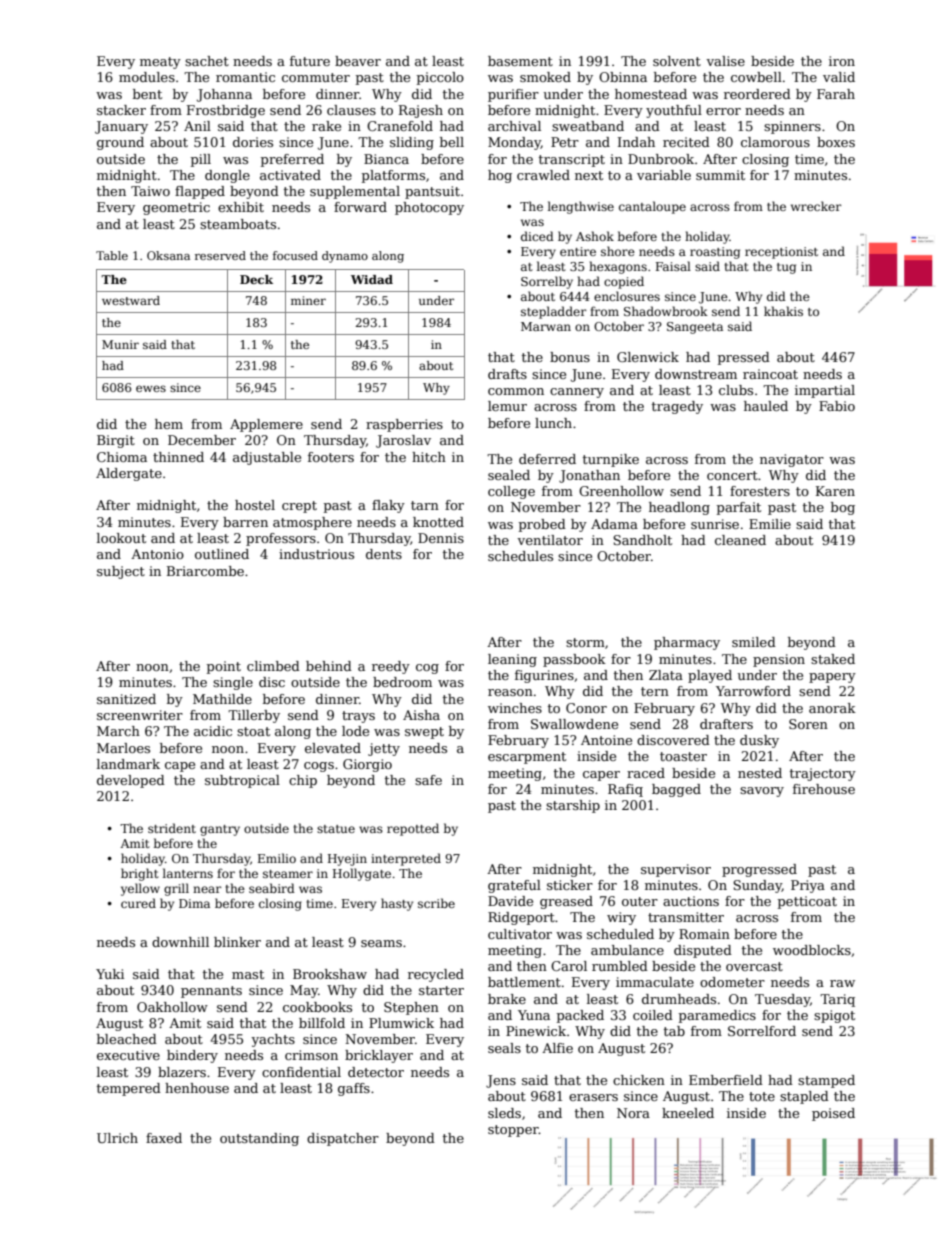 This screenshot has height=1233, width=952. I want to click on beaver, so click(358, 61).
